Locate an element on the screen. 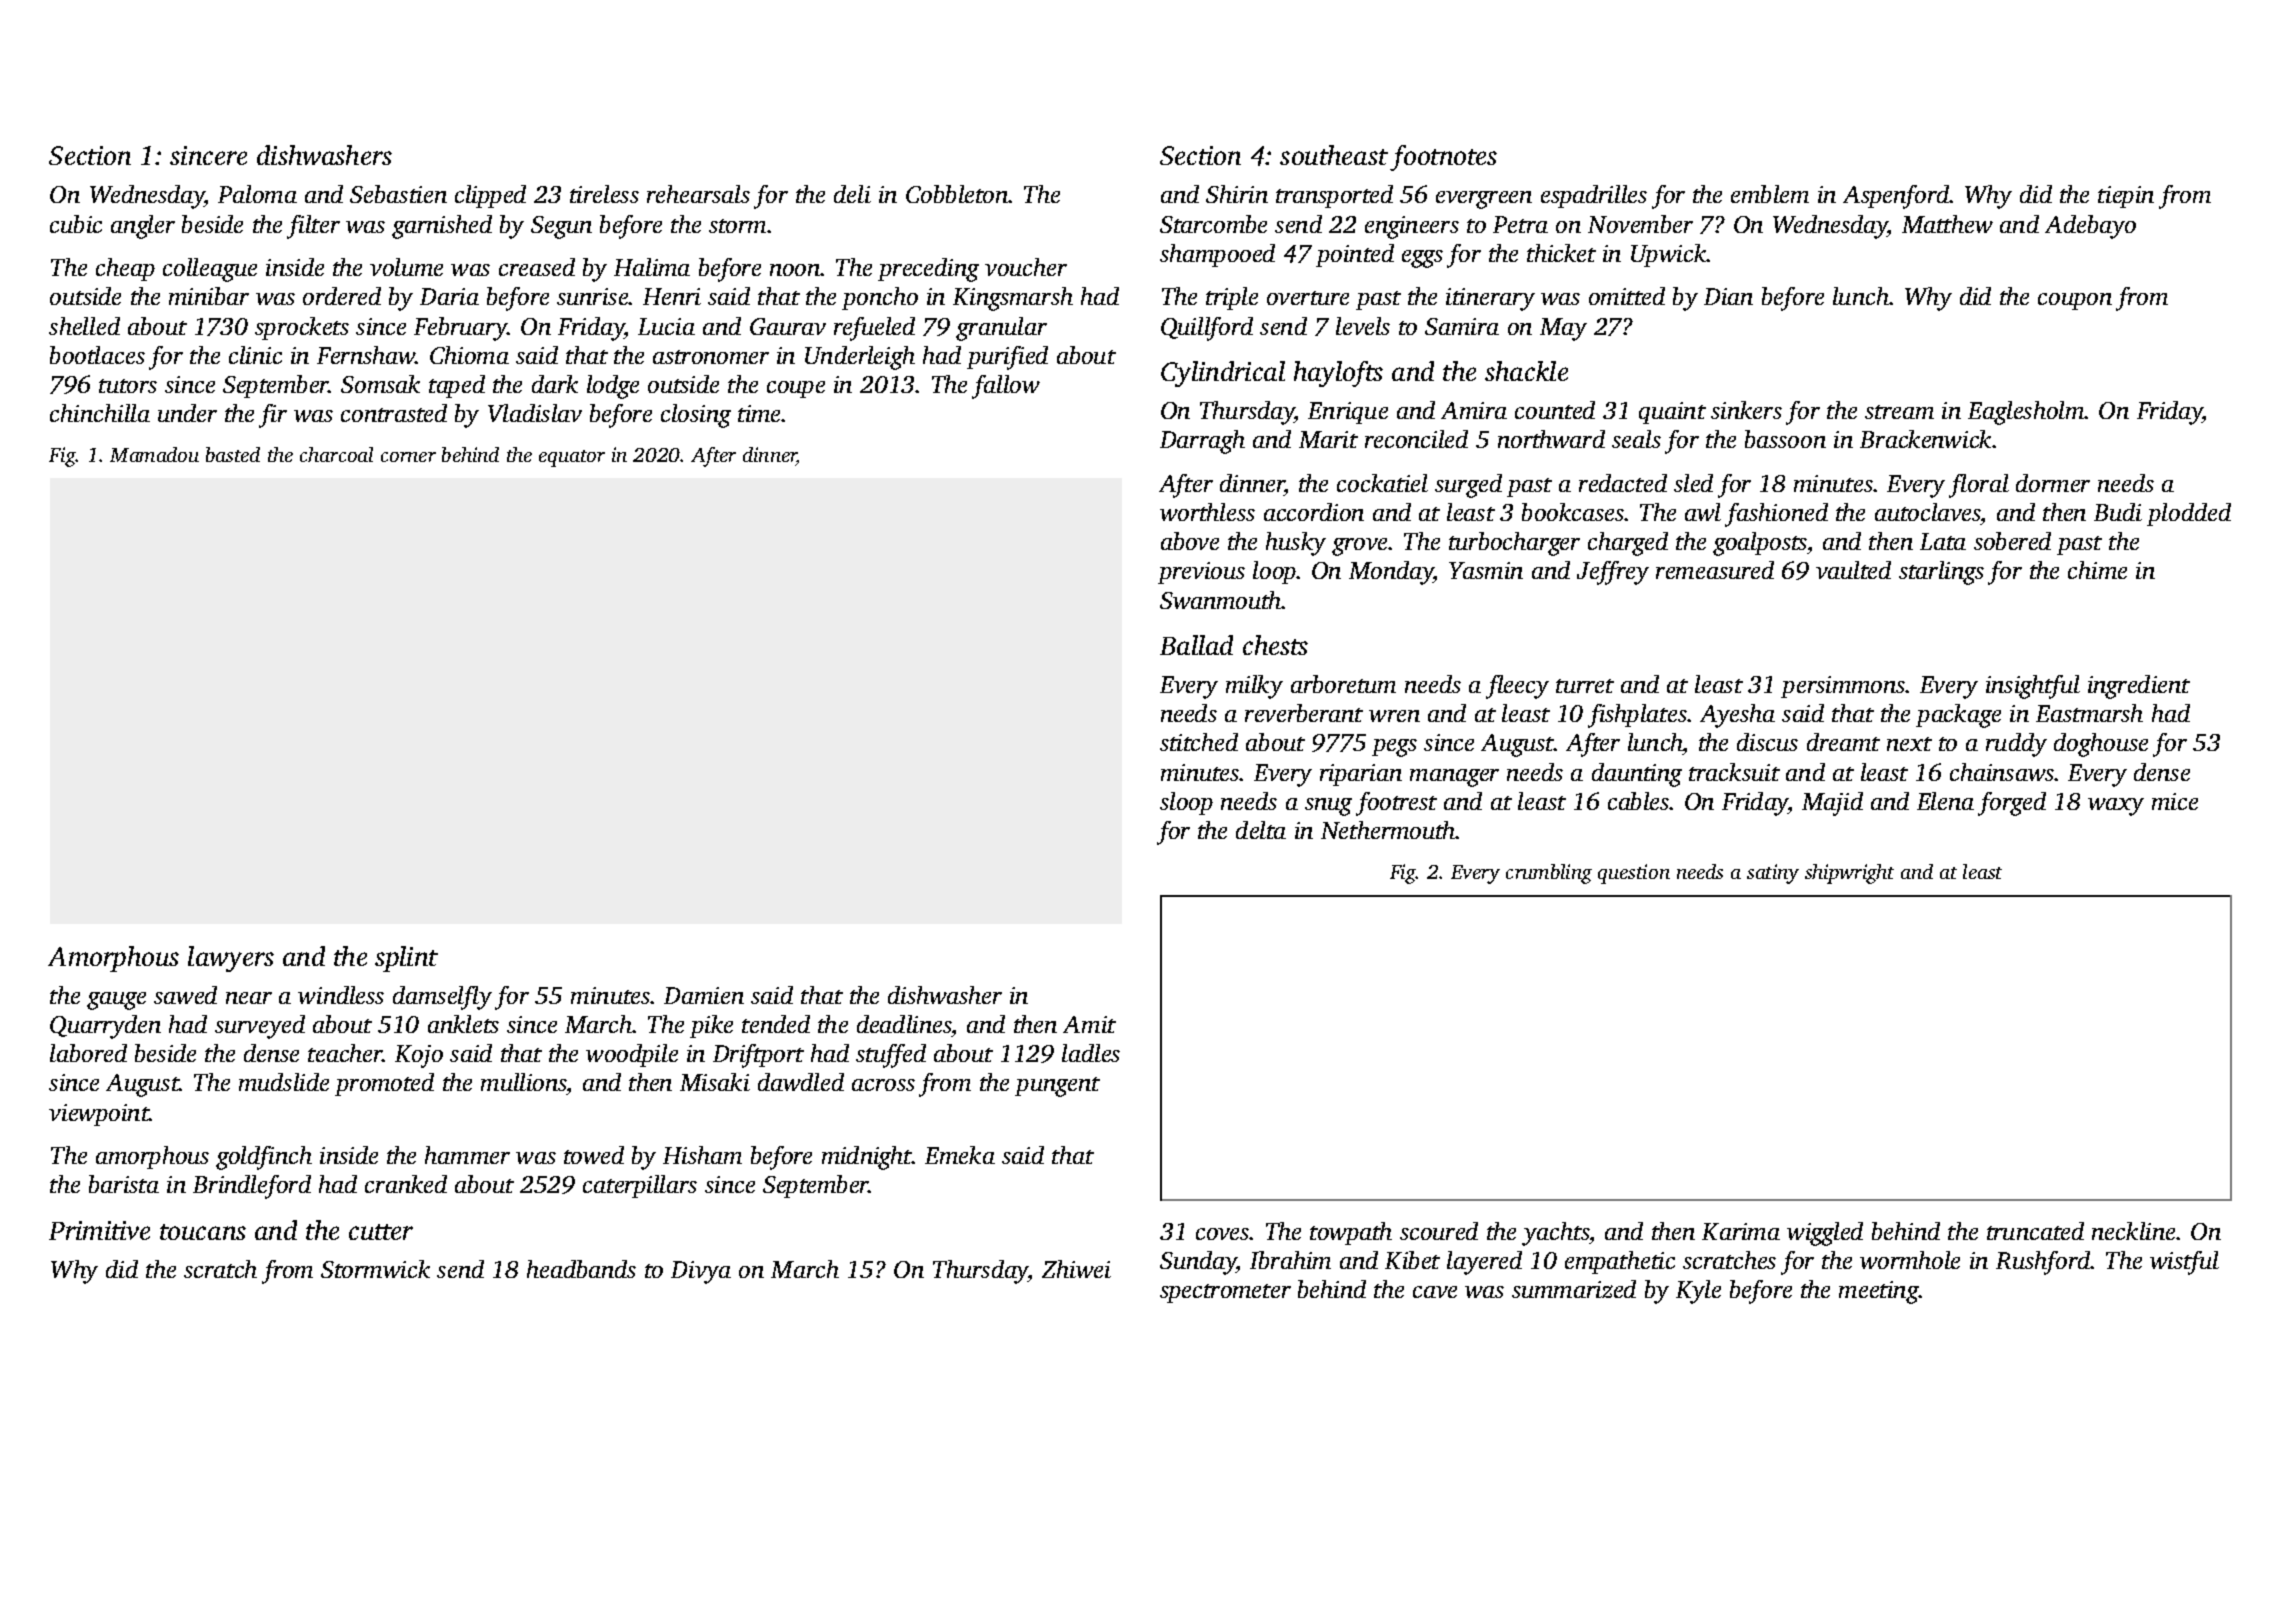 Image resolution: width=2282 pixels, height=1614 pixels. delta is located at coordinates (1261, 830).
